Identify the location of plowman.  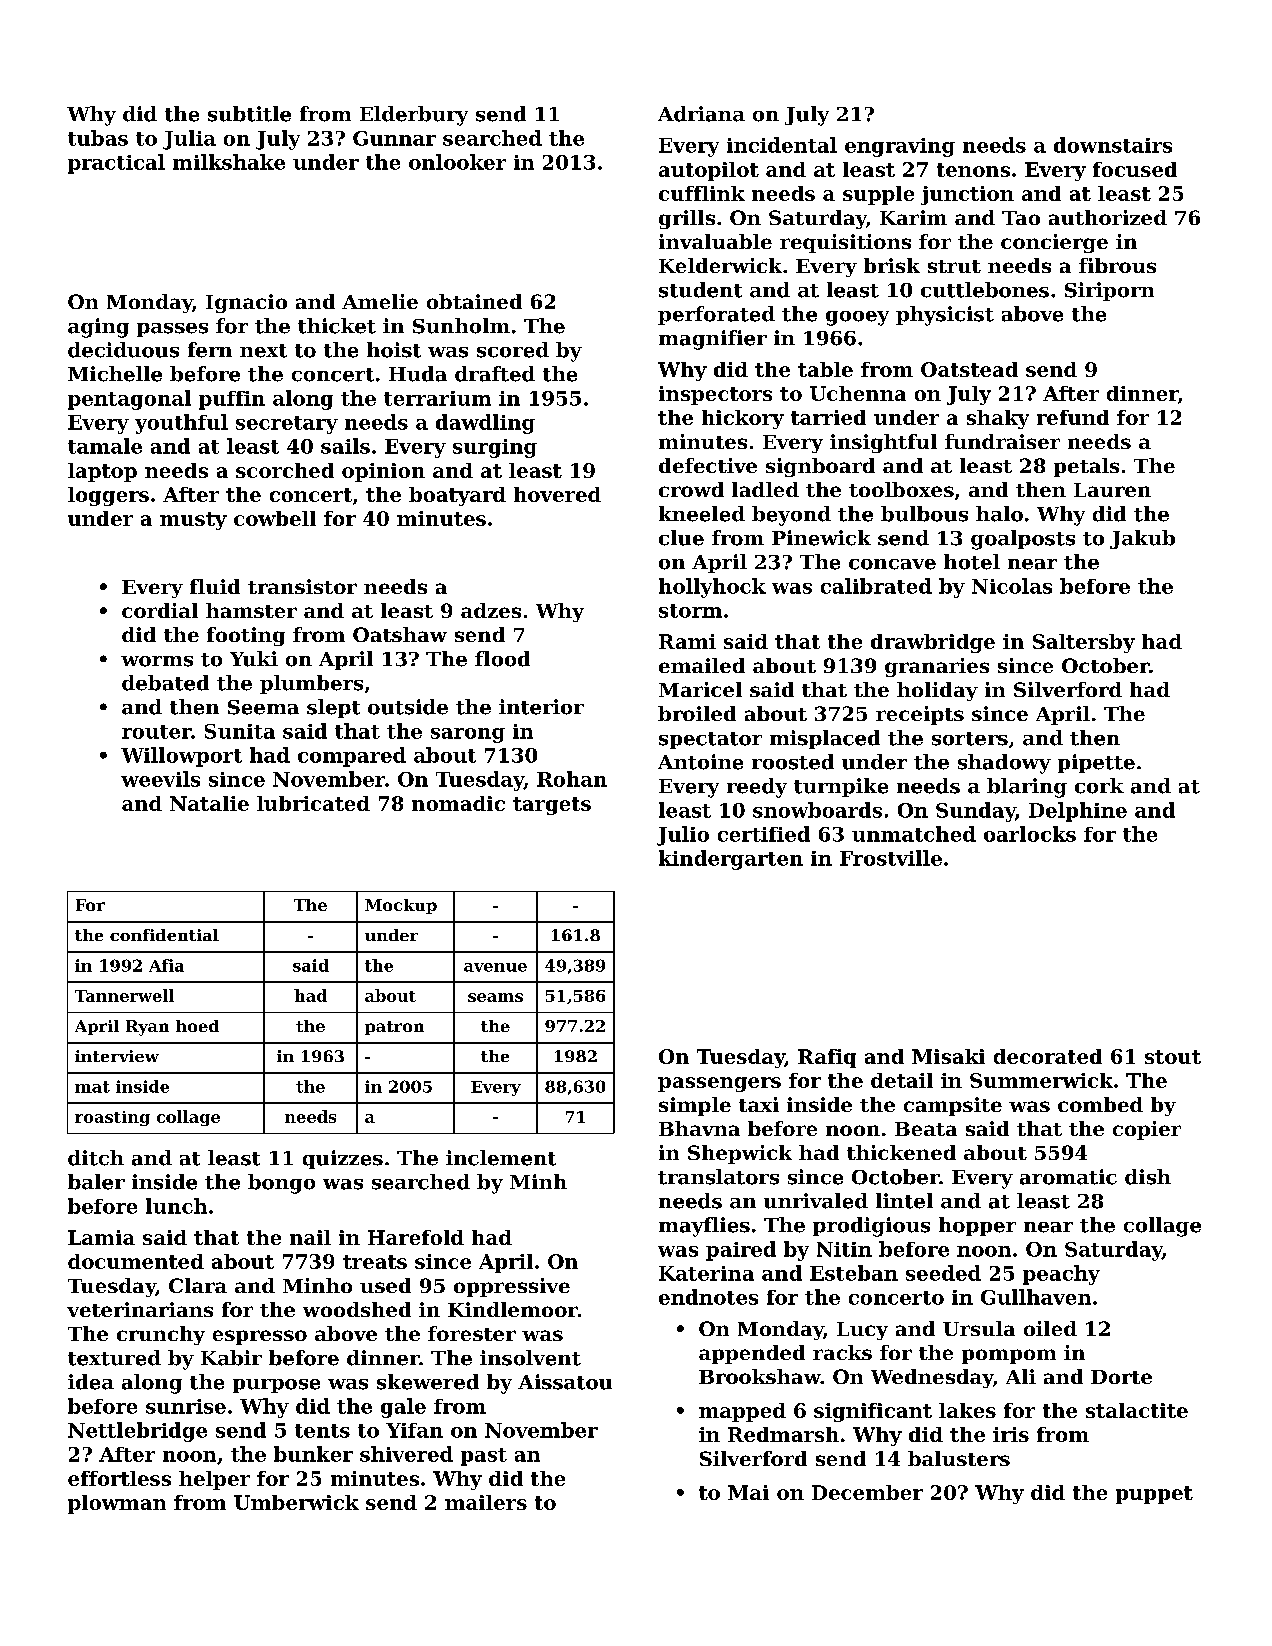
(117, 1504).
